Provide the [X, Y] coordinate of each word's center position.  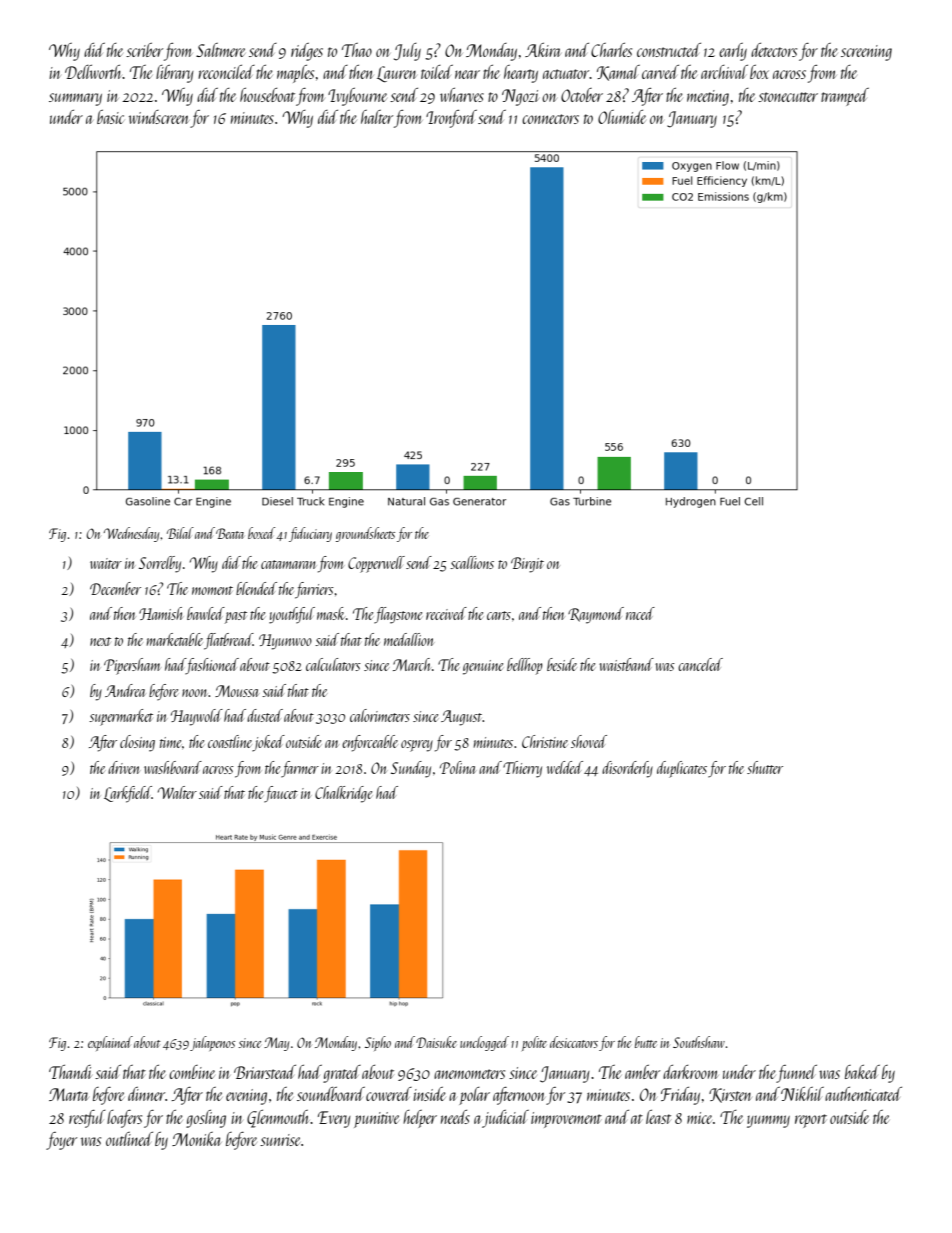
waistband [626, 664]
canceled [700, 664]
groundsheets [365, 534]
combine [192, 1072]
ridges [307, 52]
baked [862, 1072]
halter [377, 117]
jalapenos [212, 1043]
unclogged [484, 1043]
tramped [845, 97]
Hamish [160, 613]
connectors [550, 119]
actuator [566, 74]
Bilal [180, 533]
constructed [669, 50]
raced [640, 613]
